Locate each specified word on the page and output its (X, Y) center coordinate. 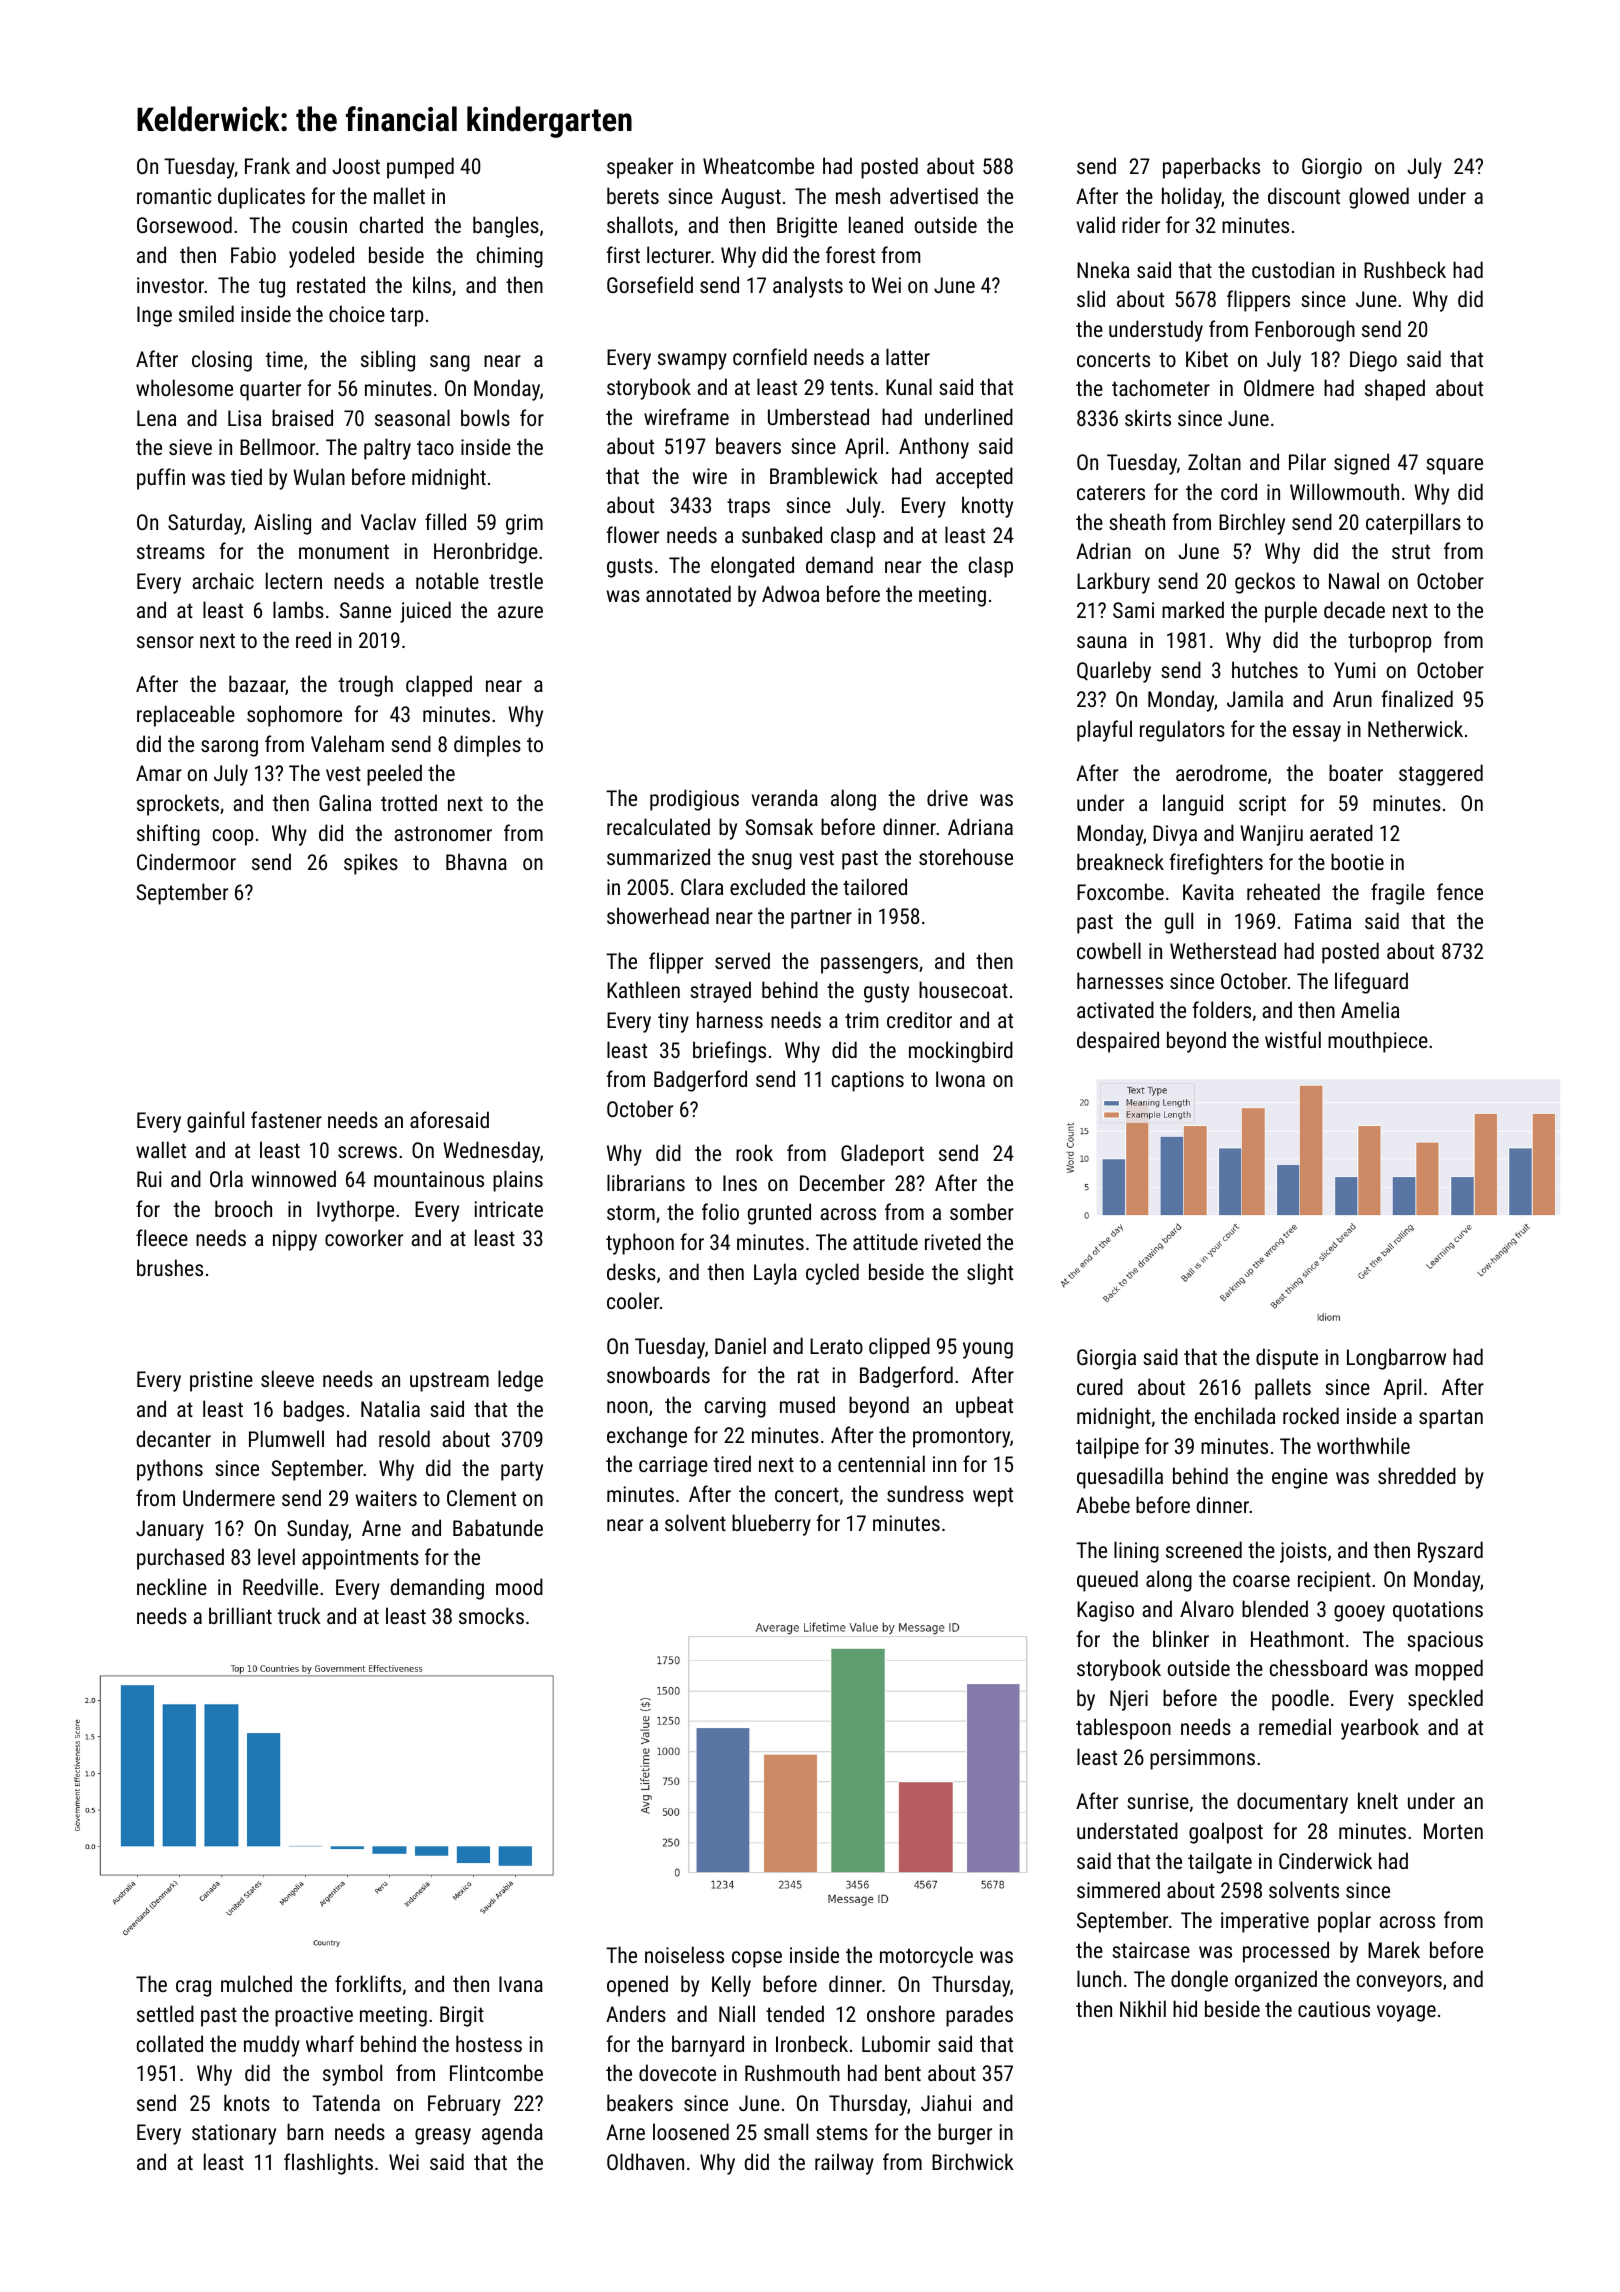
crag (193, 1988)
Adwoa (790, 593)
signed (1361, 464)
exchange (647, 1437)
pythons (170, 1470)
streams (171, 551)
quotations (1438, 1611)
